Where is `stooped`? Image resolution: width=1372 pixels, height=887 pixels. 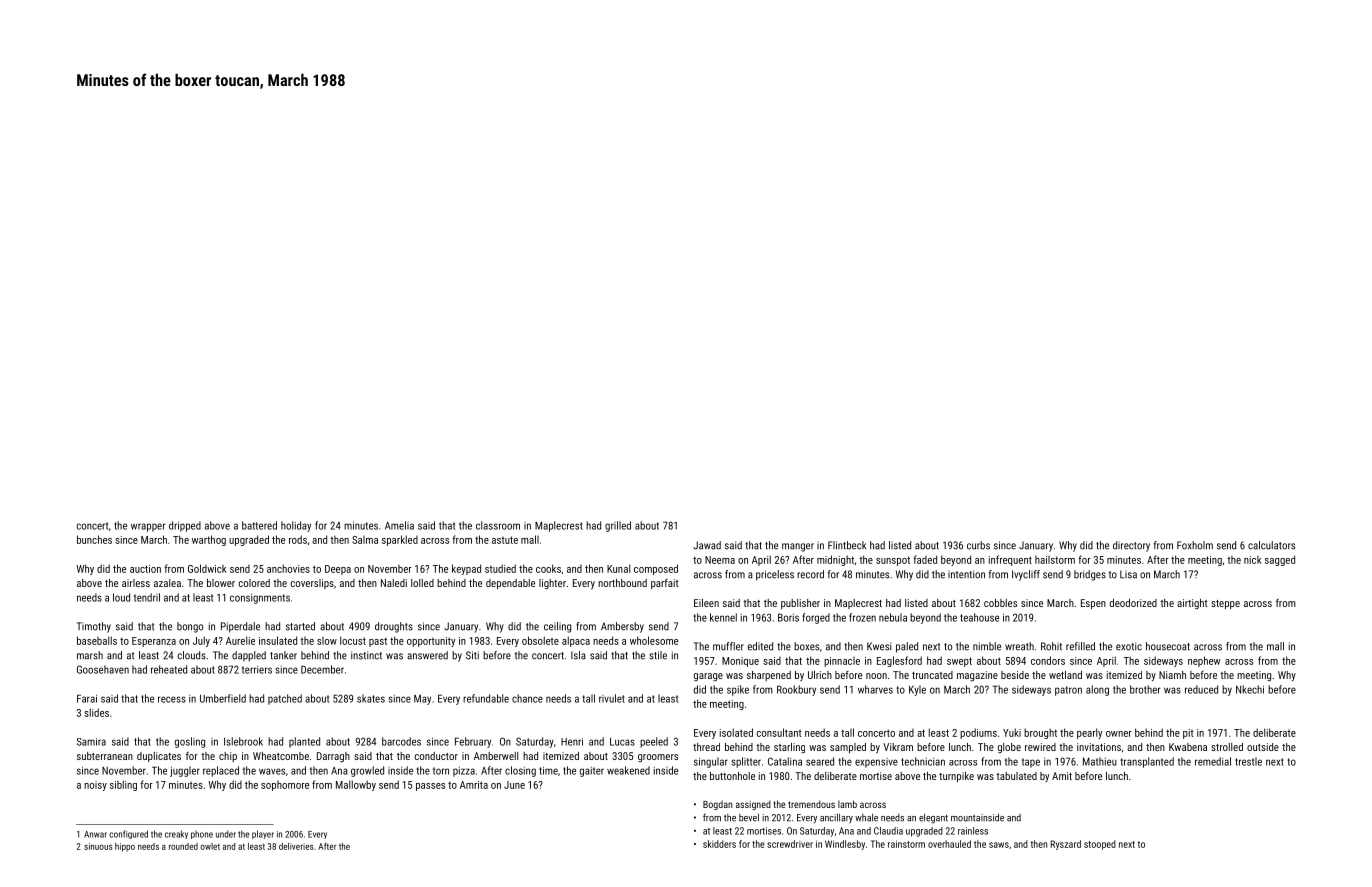 stooped is located at coordinates (1100, 845).
